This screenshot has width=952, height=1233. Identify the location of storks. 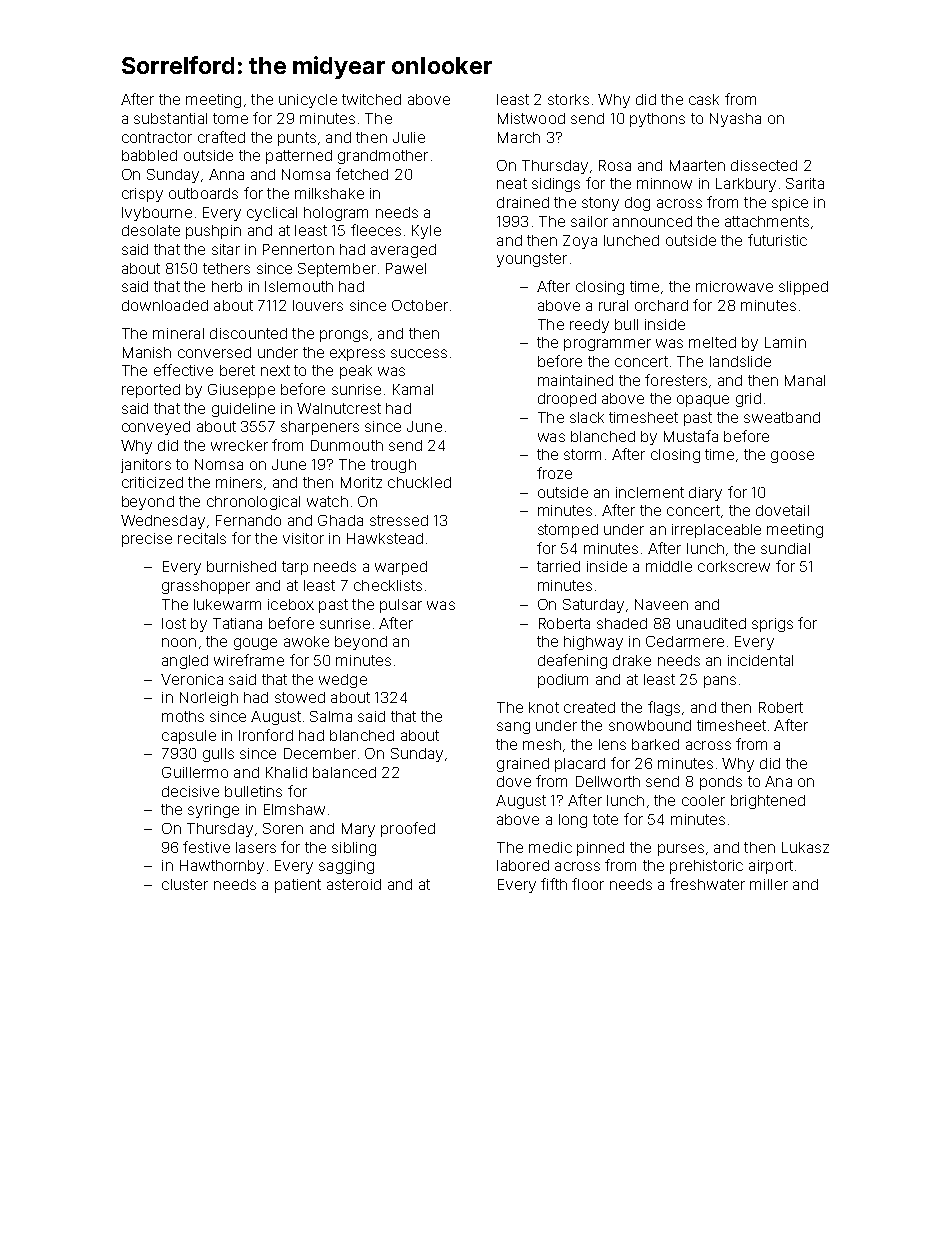
(568, 99).
